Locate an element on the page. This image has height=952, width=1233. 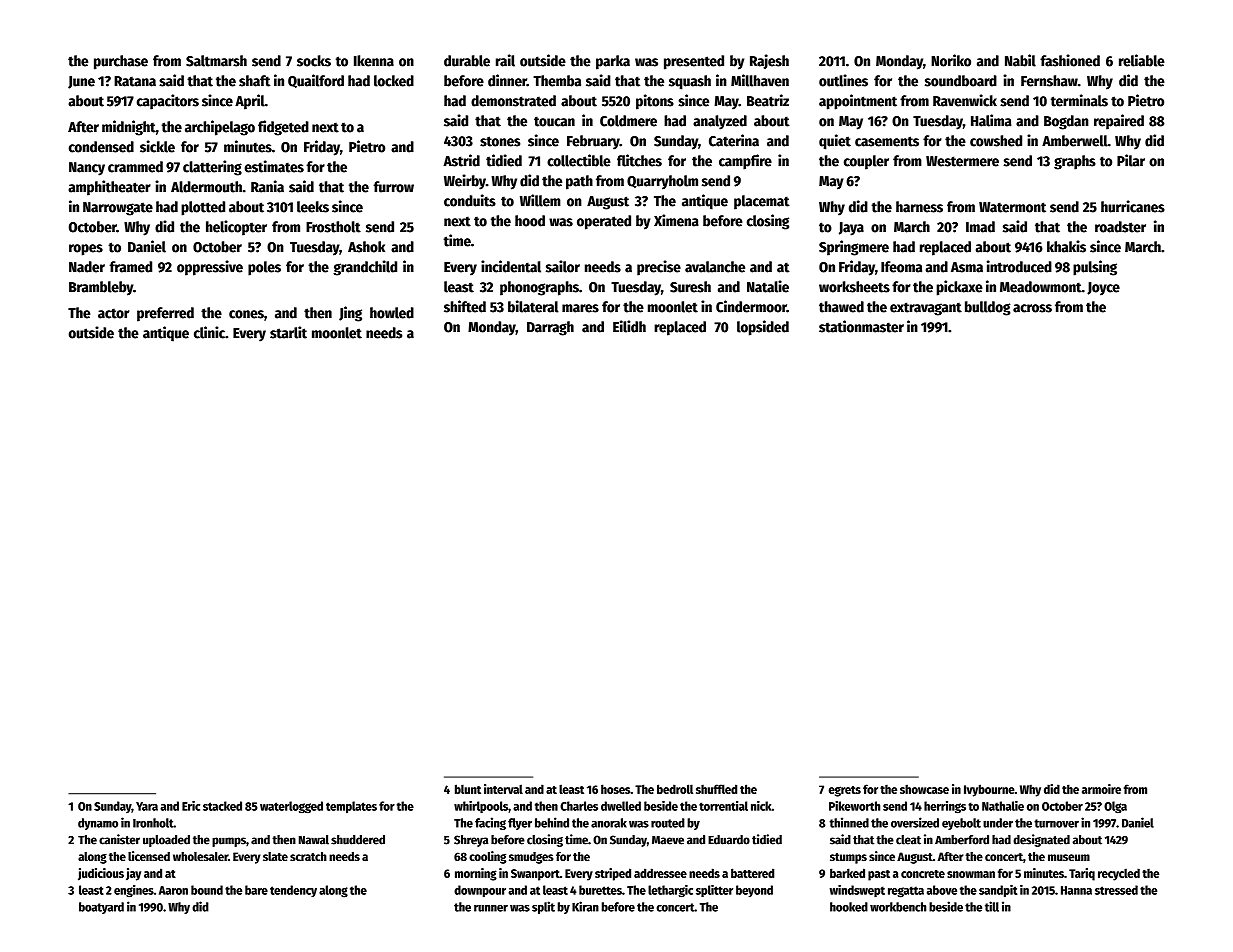
Watermont is located at coordinates (1012, 207).
